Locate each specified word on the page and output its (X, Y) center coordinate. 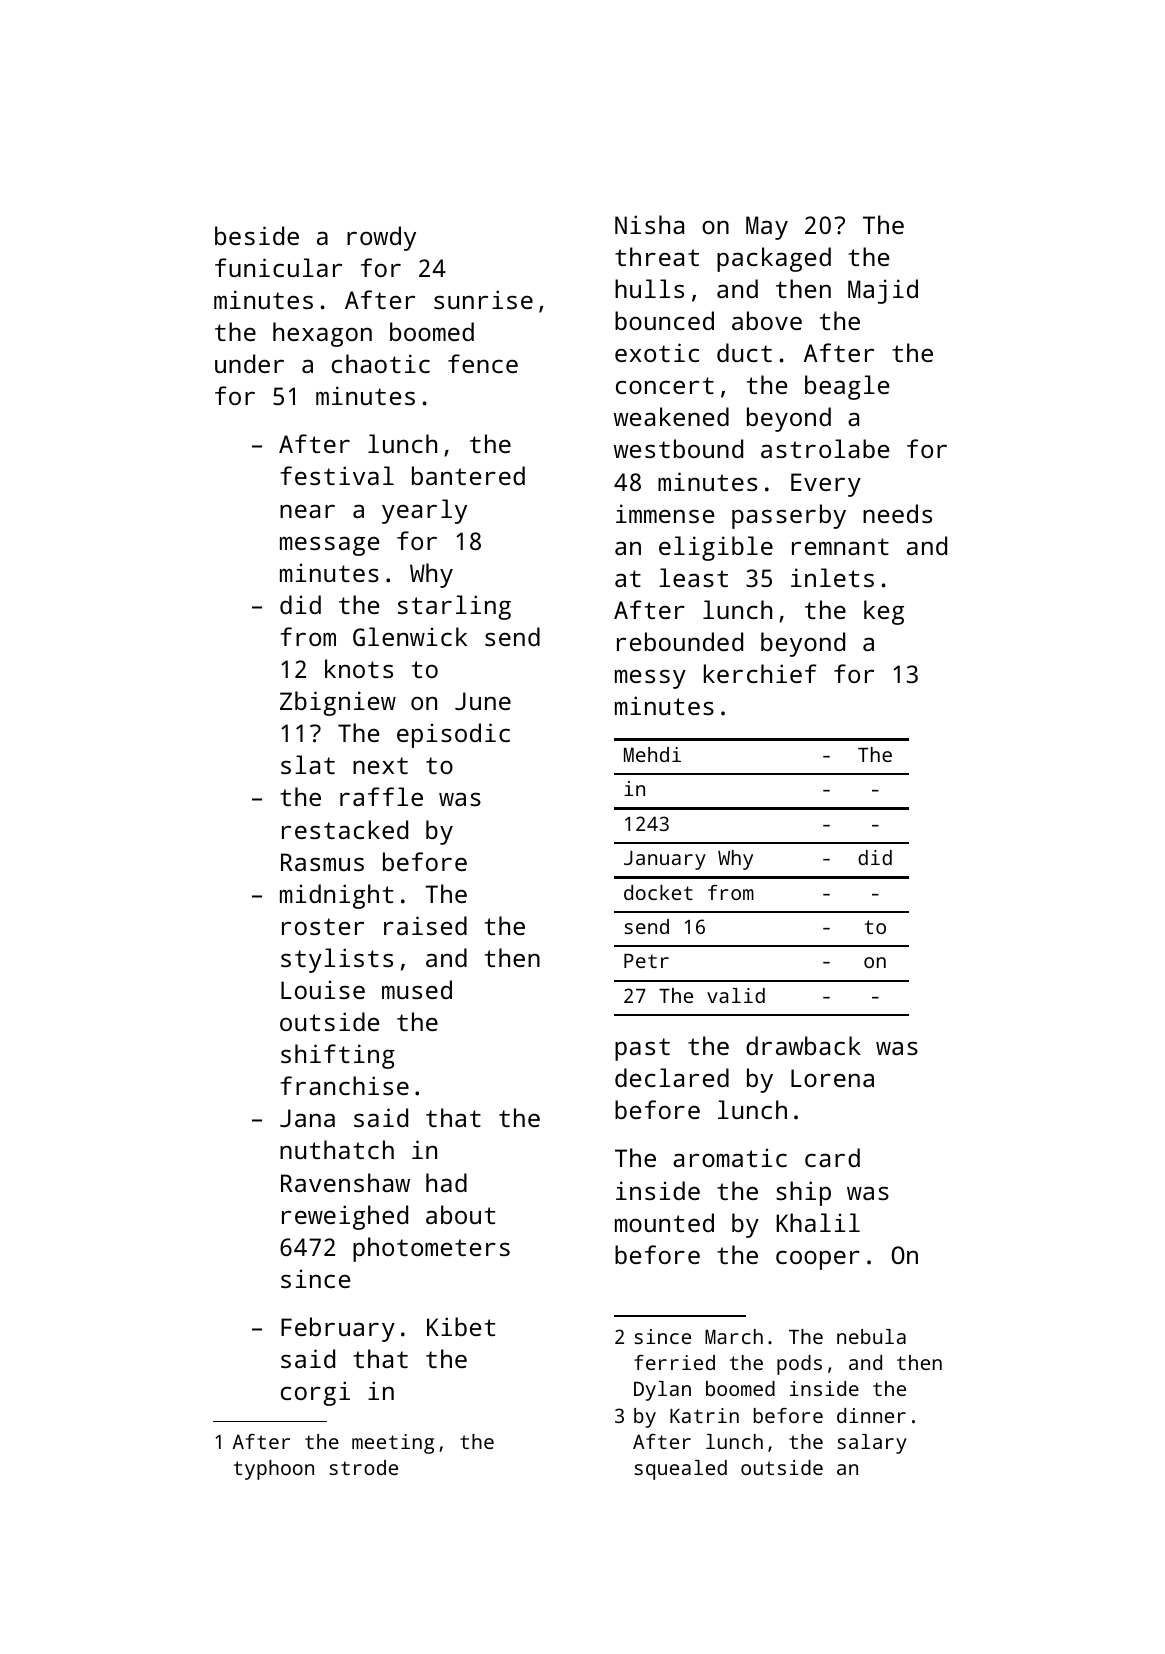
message (329, 546)
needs (897, 513)
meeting (393, 1444)
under (249, 363)
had (446, 1182)
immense (665, 513)
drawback (803, 1045)
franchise (344, 1085)
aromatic (730, 1157)
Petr (646, 961)
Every (826, 485)
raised (425, 925)
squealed (680, 1470)
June (483, 701)
